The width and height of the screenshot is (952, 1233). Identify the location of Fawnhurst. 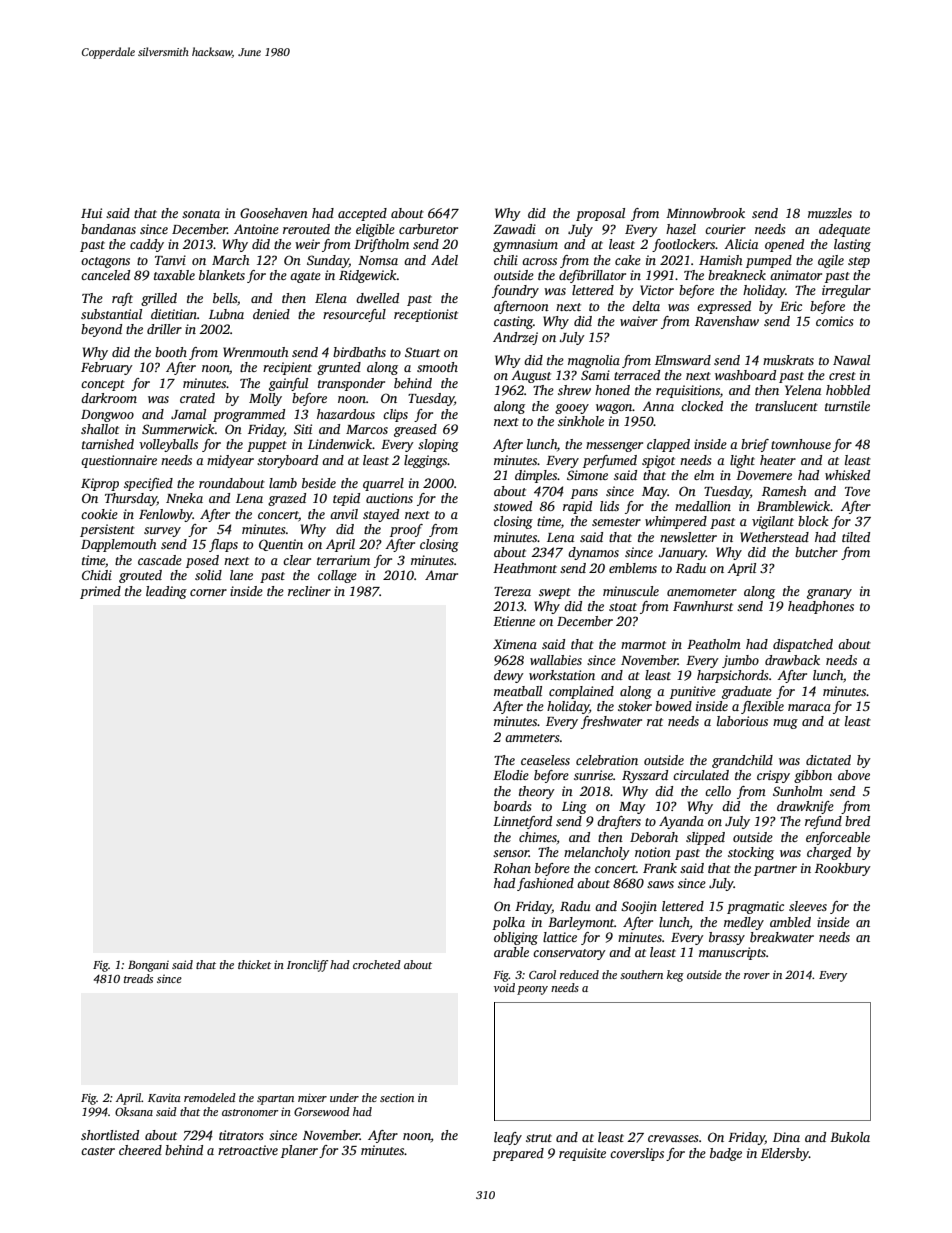
(703, 606).
